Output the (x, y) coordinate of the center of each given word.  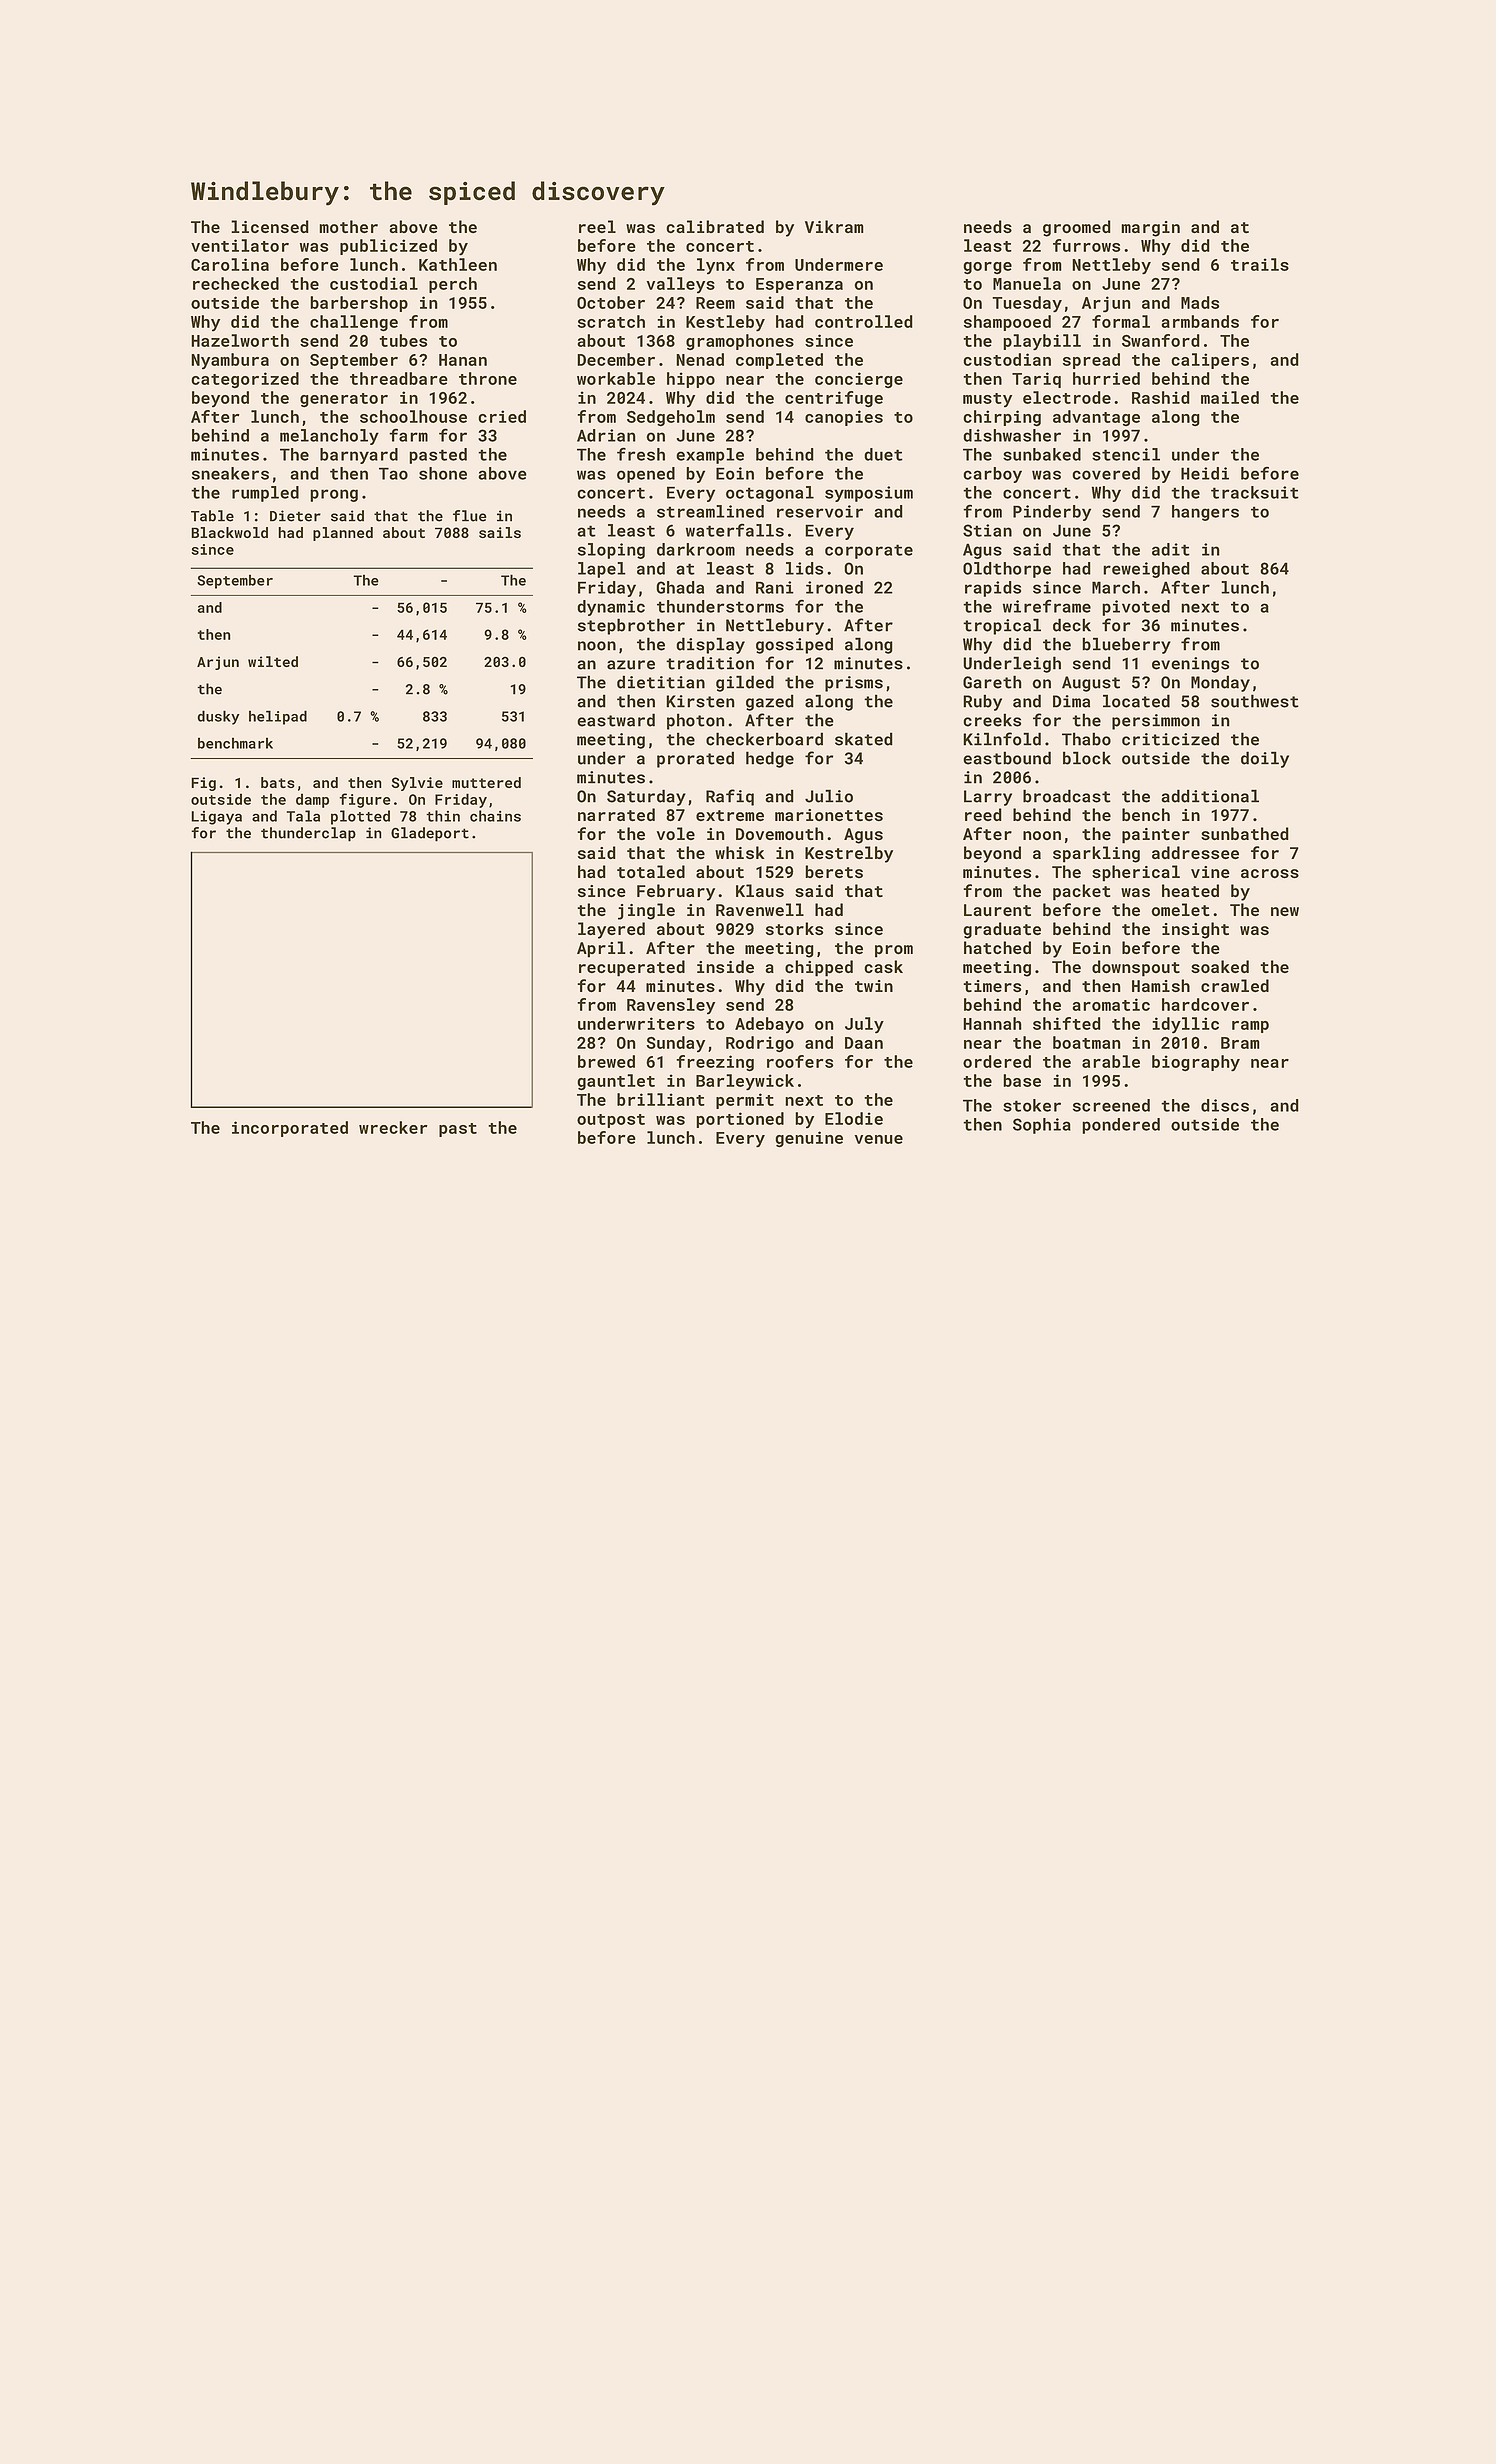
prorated (695, 759)
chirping (1002, 418)
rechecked (236, 283)
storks (794, 929)
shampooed (1007, 323)
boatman (1087, 1042)
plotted (360, 817)
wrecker (393, 1127)
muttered (486, 782)
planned (343, 534)
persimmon (1156, 722)
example (710, 456)
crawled (1235, 985)
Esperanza (799, 285)
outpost (611, 1121)
